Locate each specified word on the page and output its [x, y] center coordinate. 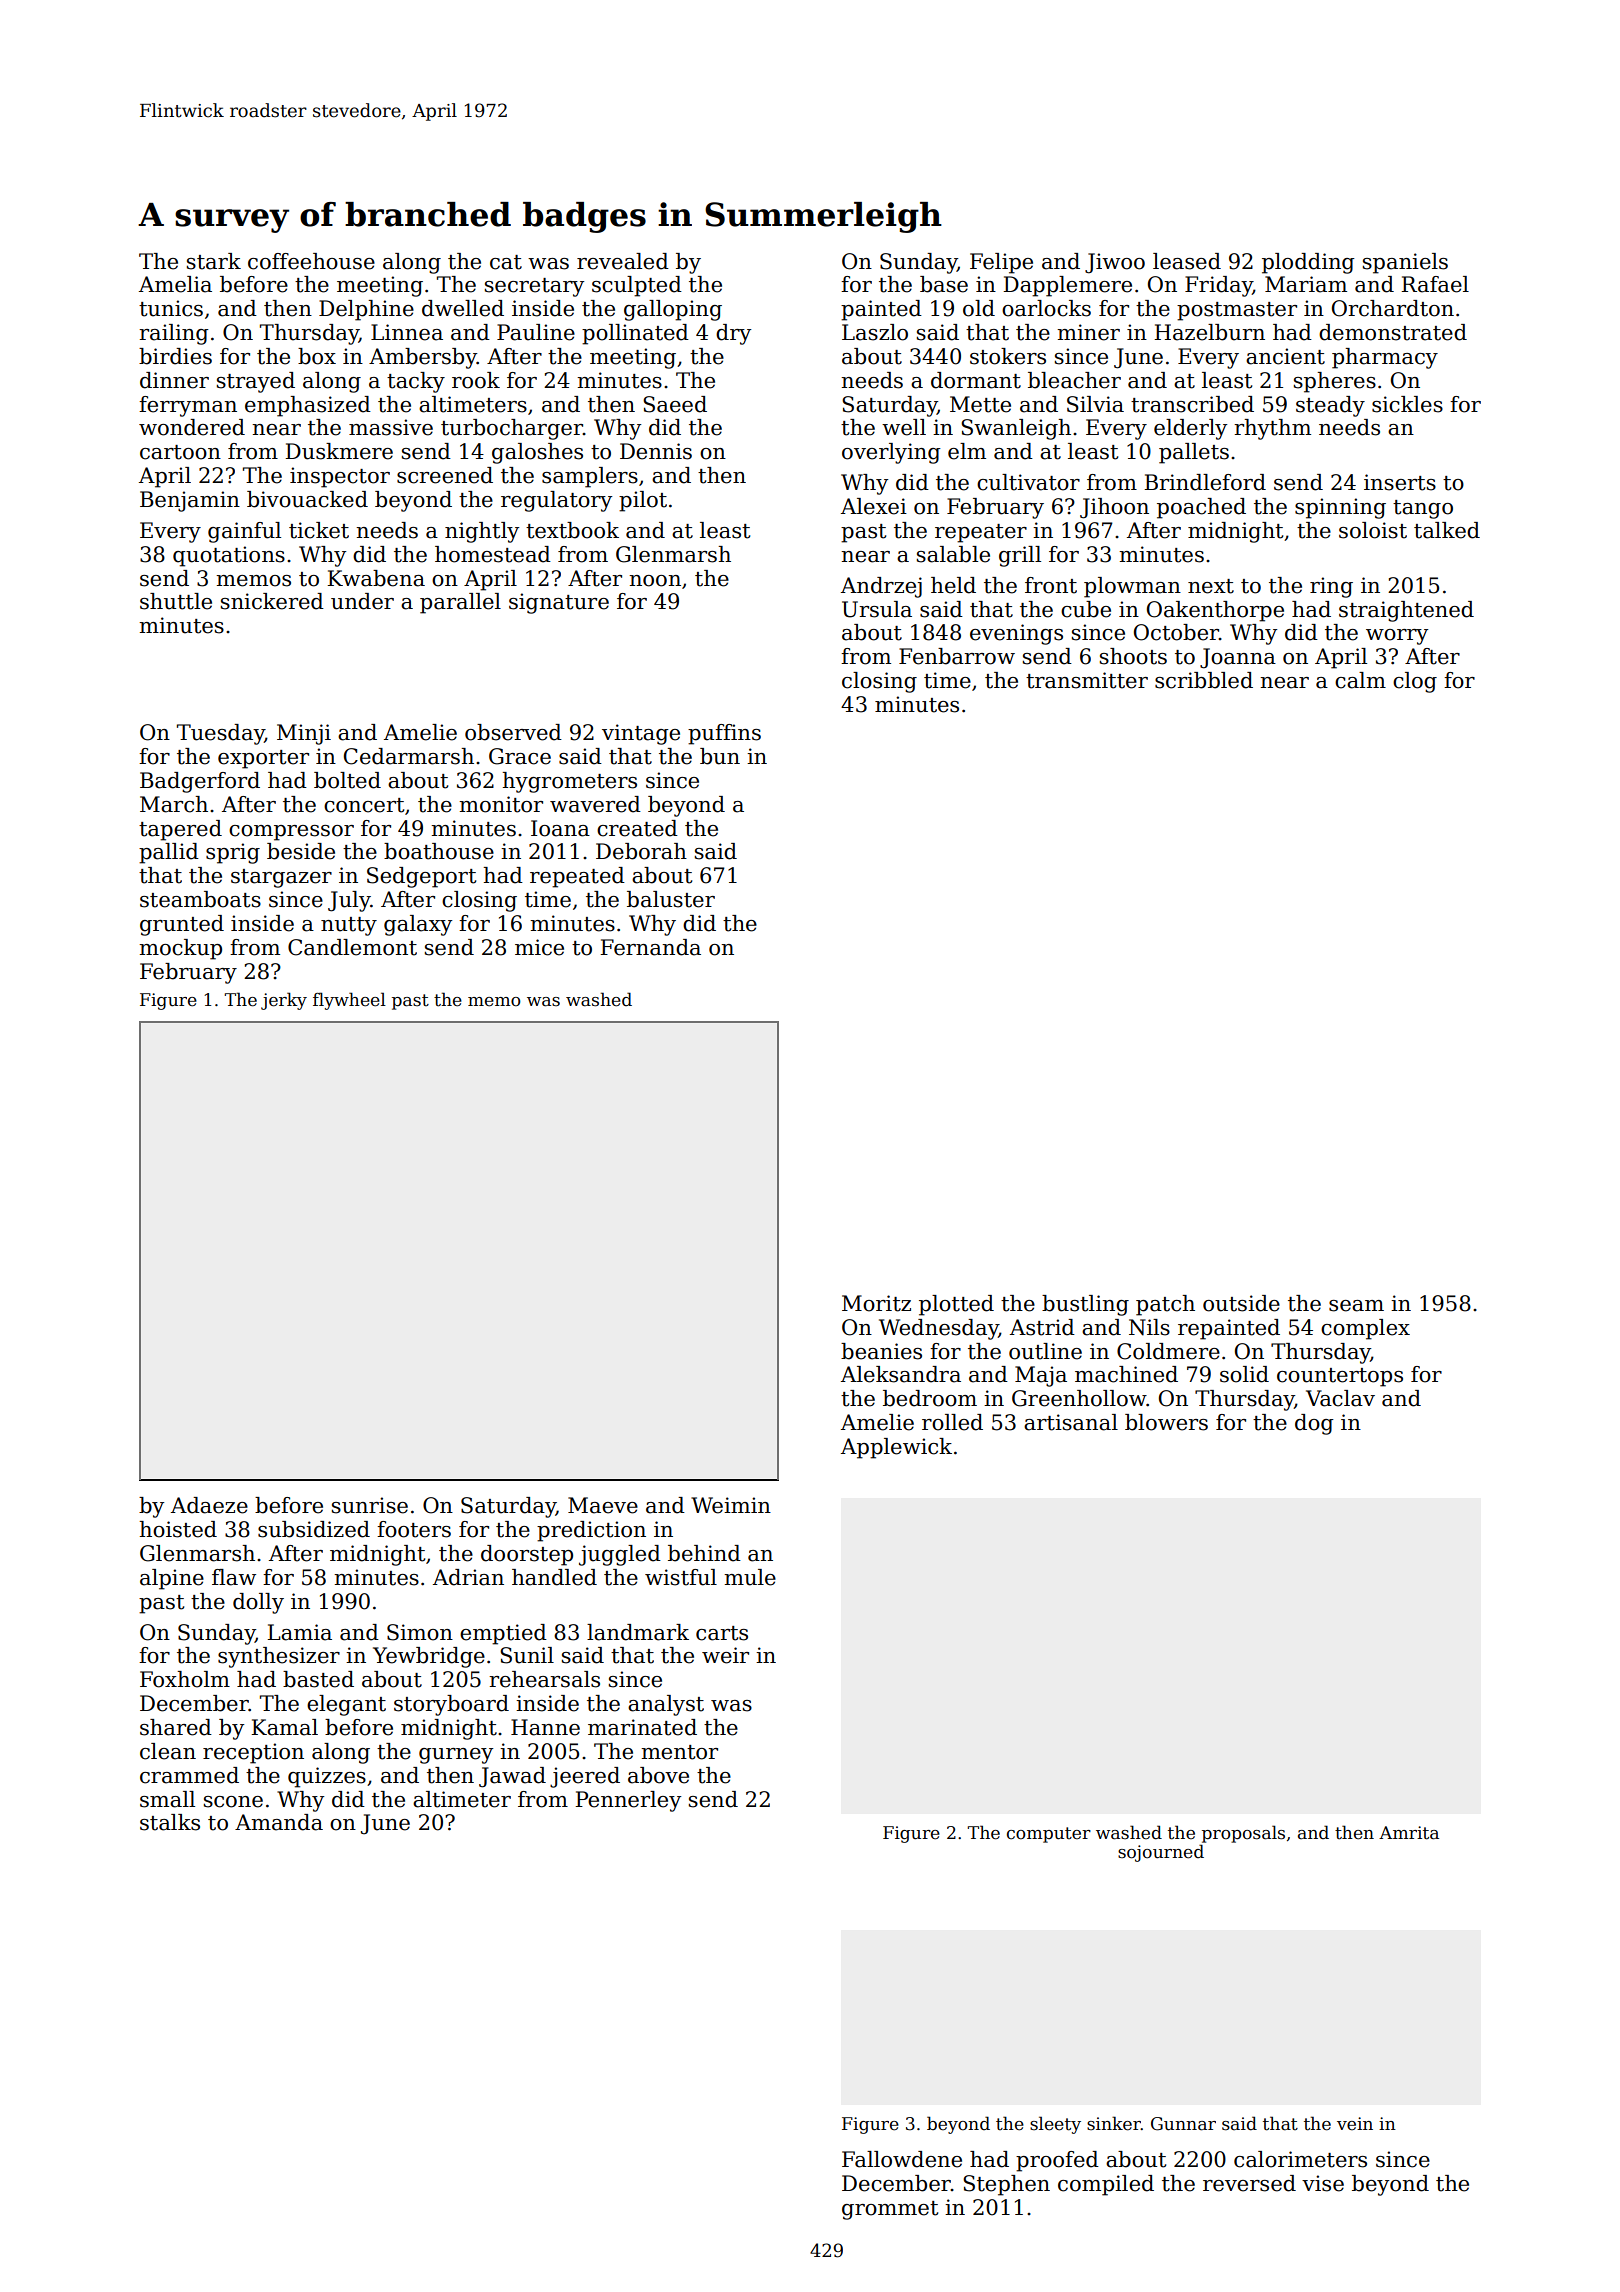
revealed [623, 261]
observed [513, 732]
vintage [641, 734]
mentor [679, 1752]
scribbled [1204, 680]
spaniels [1405, 263]
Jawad [512, 1777]
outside [1241, 1303]
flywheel [349, 1001]
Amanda [279, 1822]
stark [214, 261]
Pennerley [628, 1801]
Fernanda [650, 947]
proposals [1243, 1834]
